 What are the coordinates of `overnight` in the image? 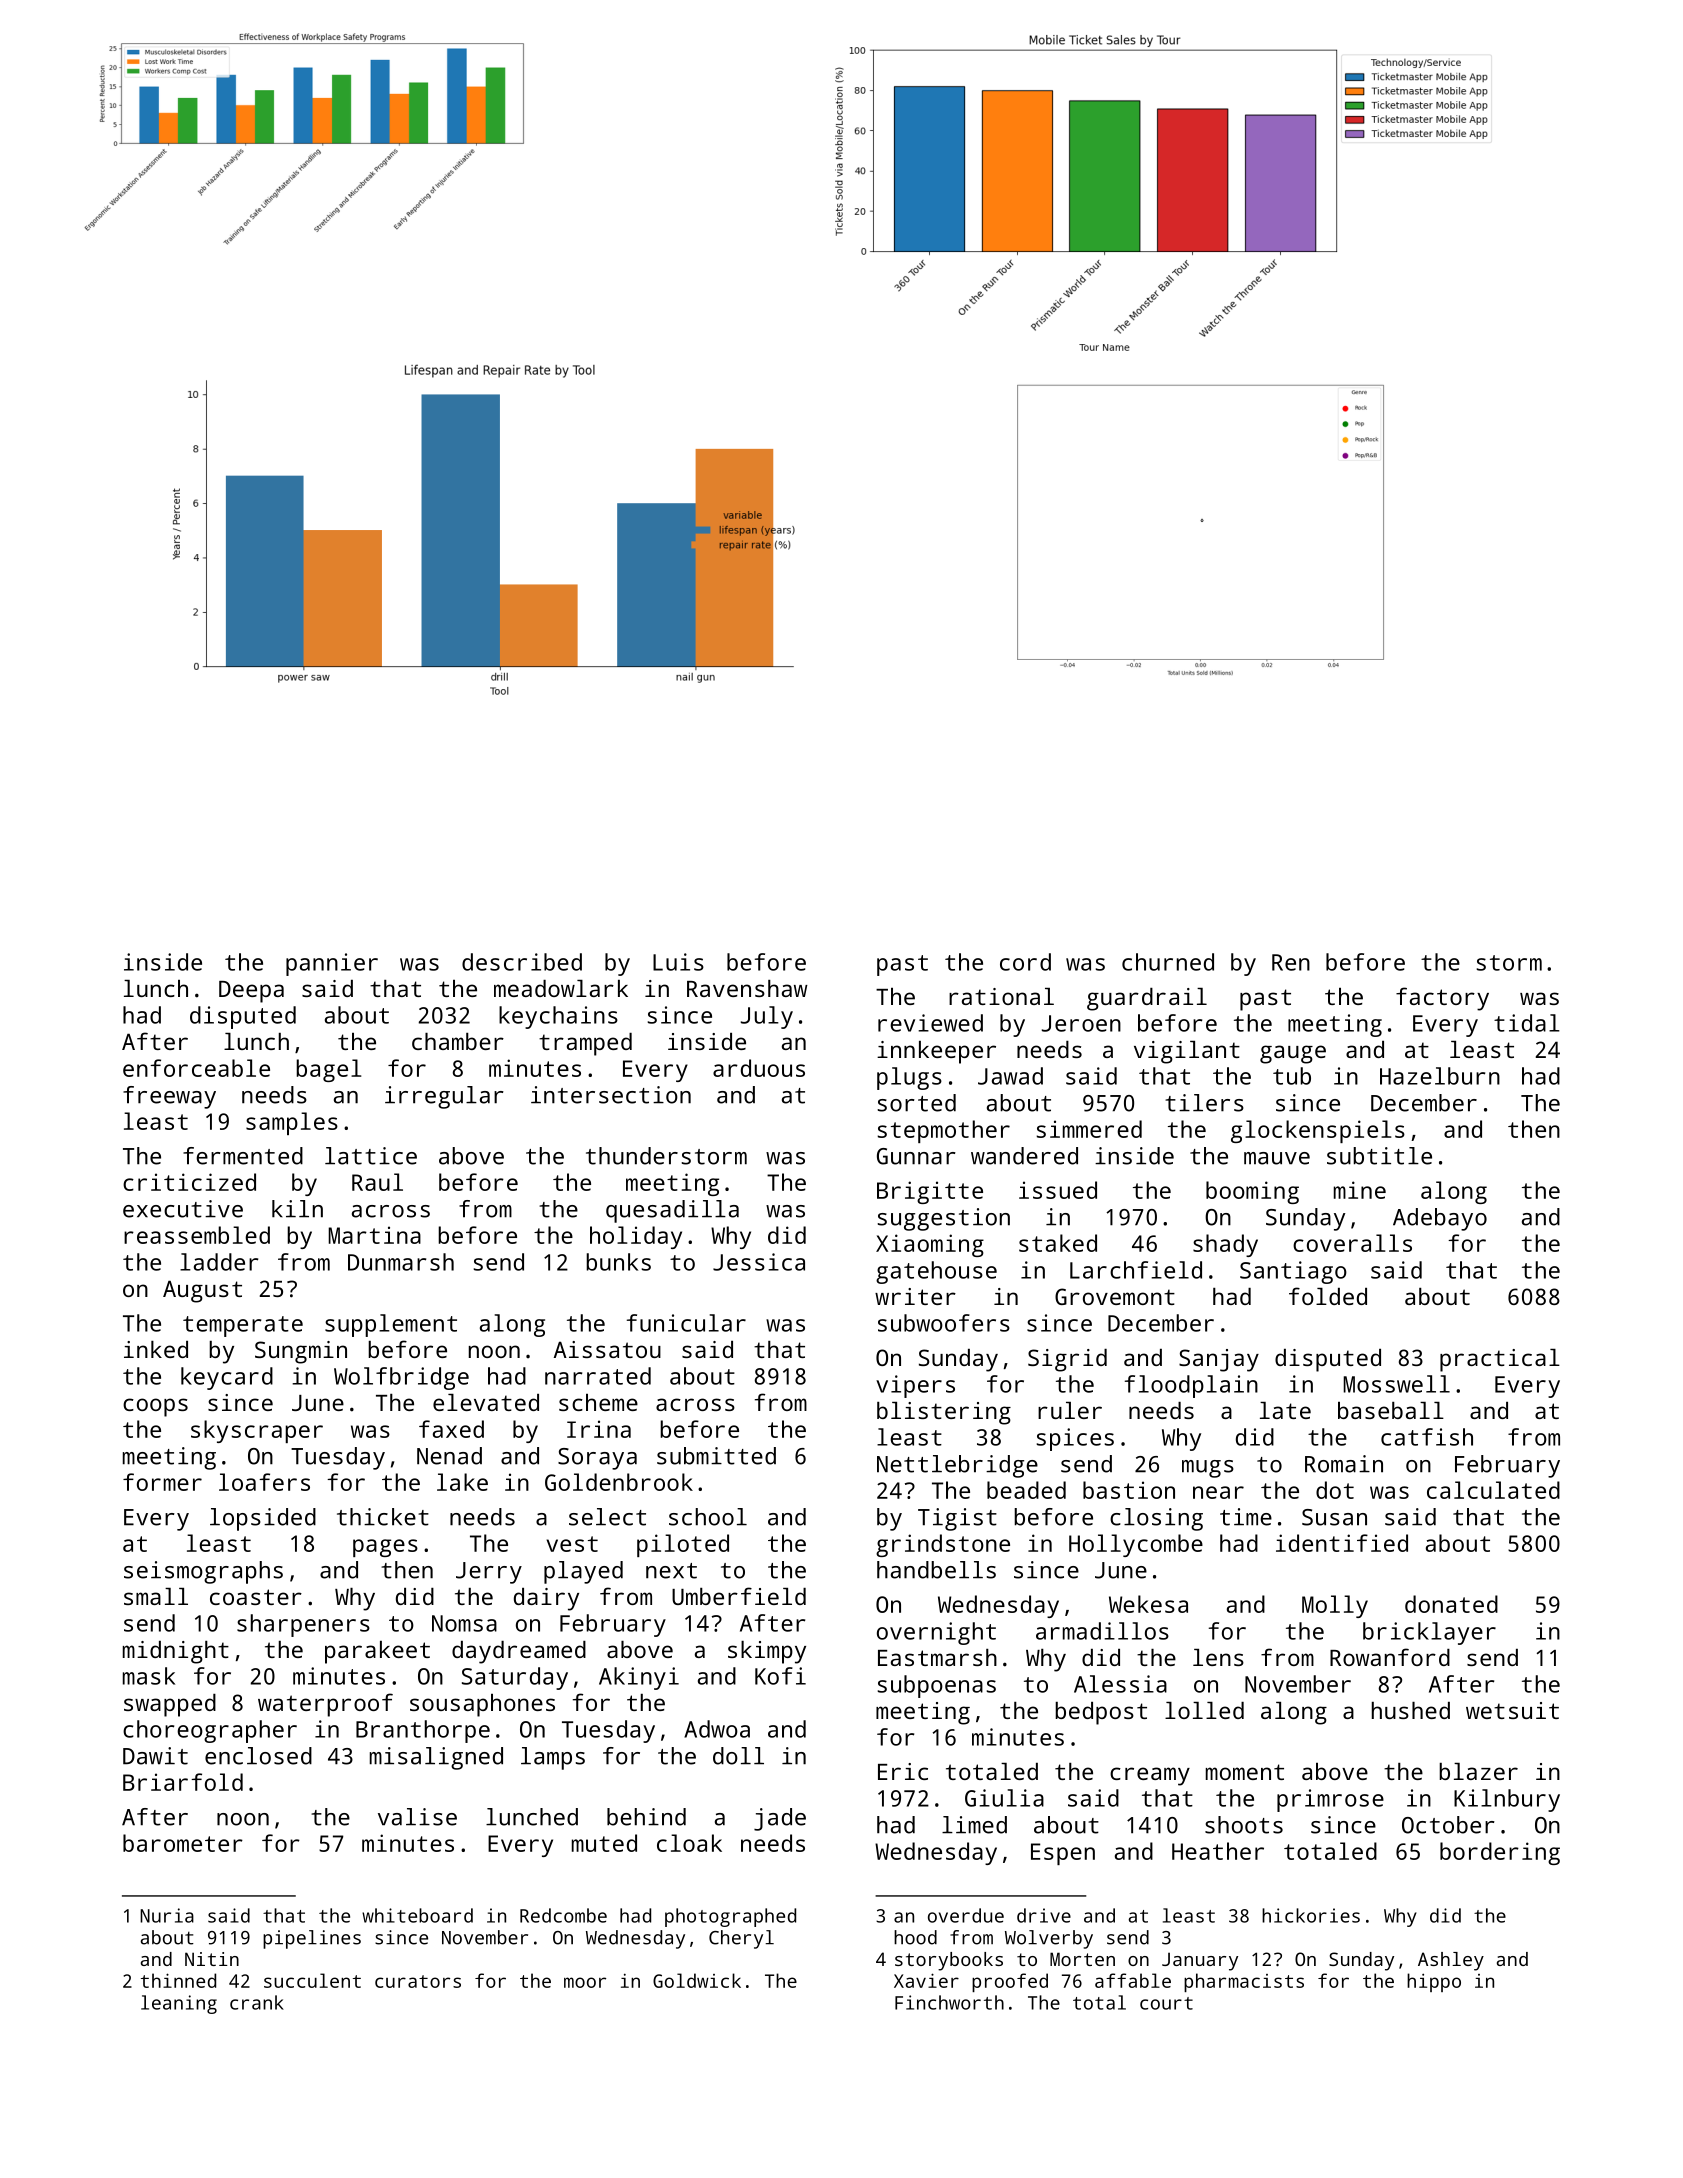 It's located at (936, 1633).
